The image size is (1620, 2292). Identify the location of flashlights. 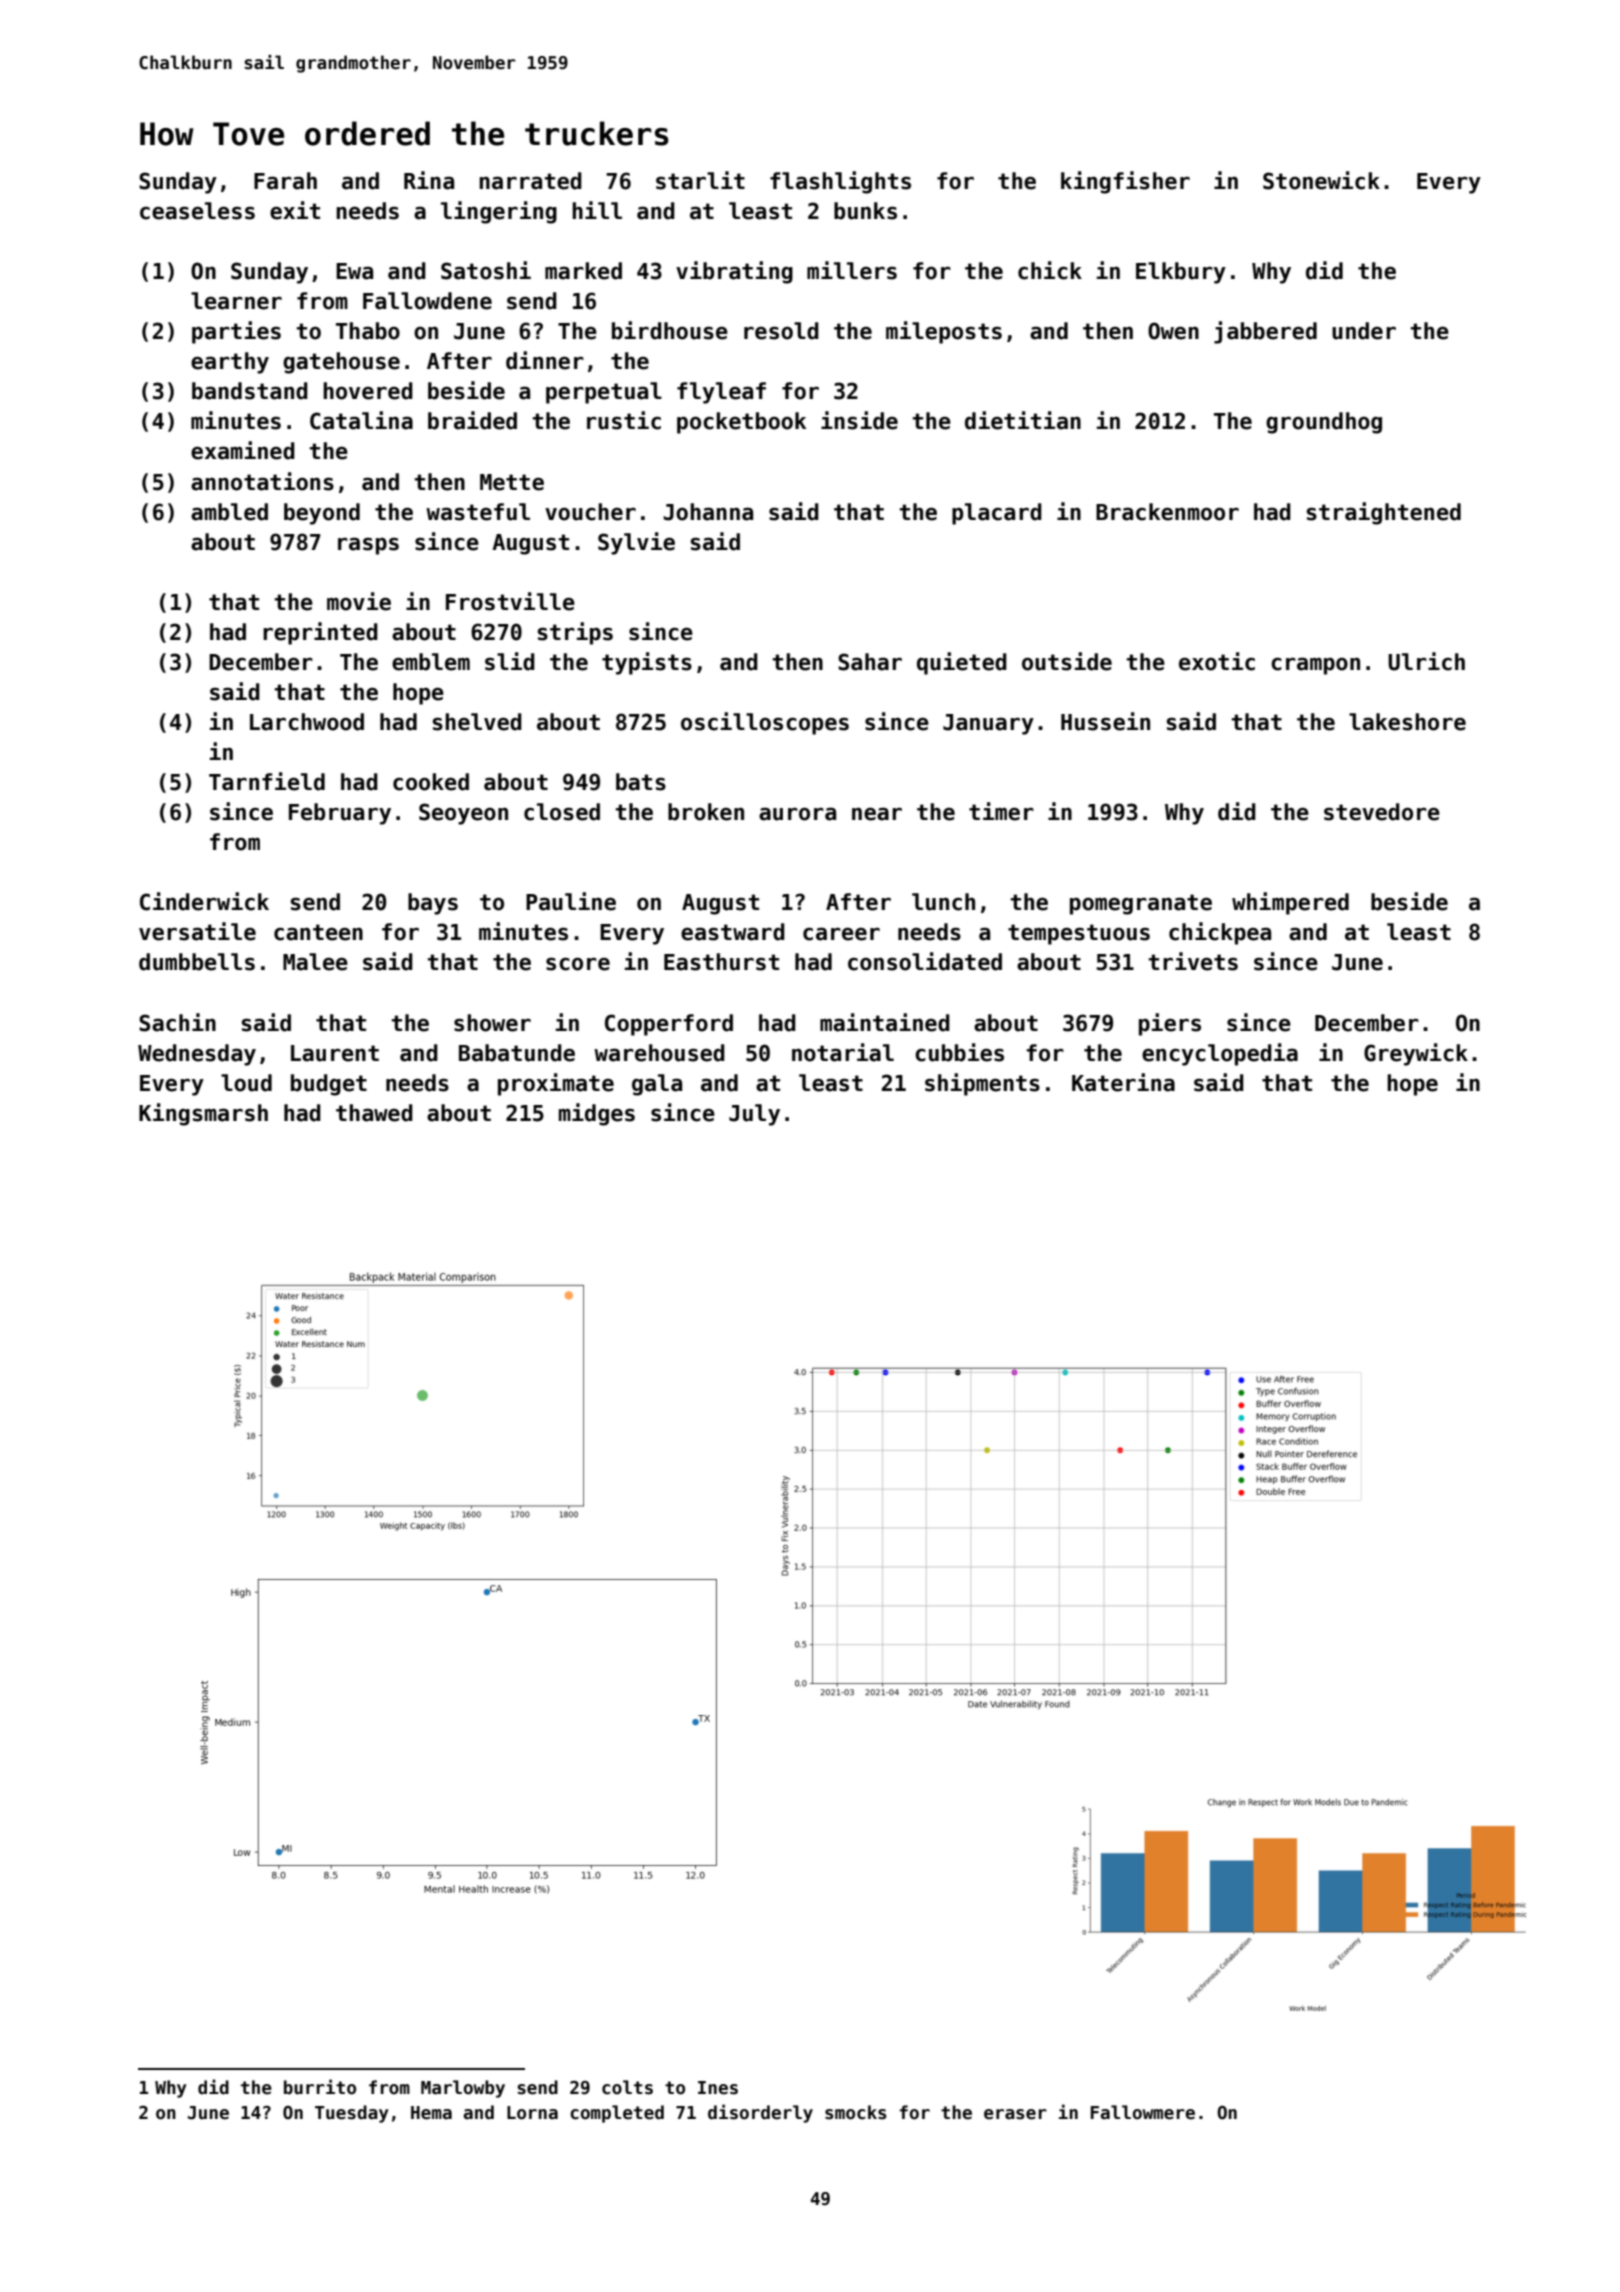
(840, 182).
